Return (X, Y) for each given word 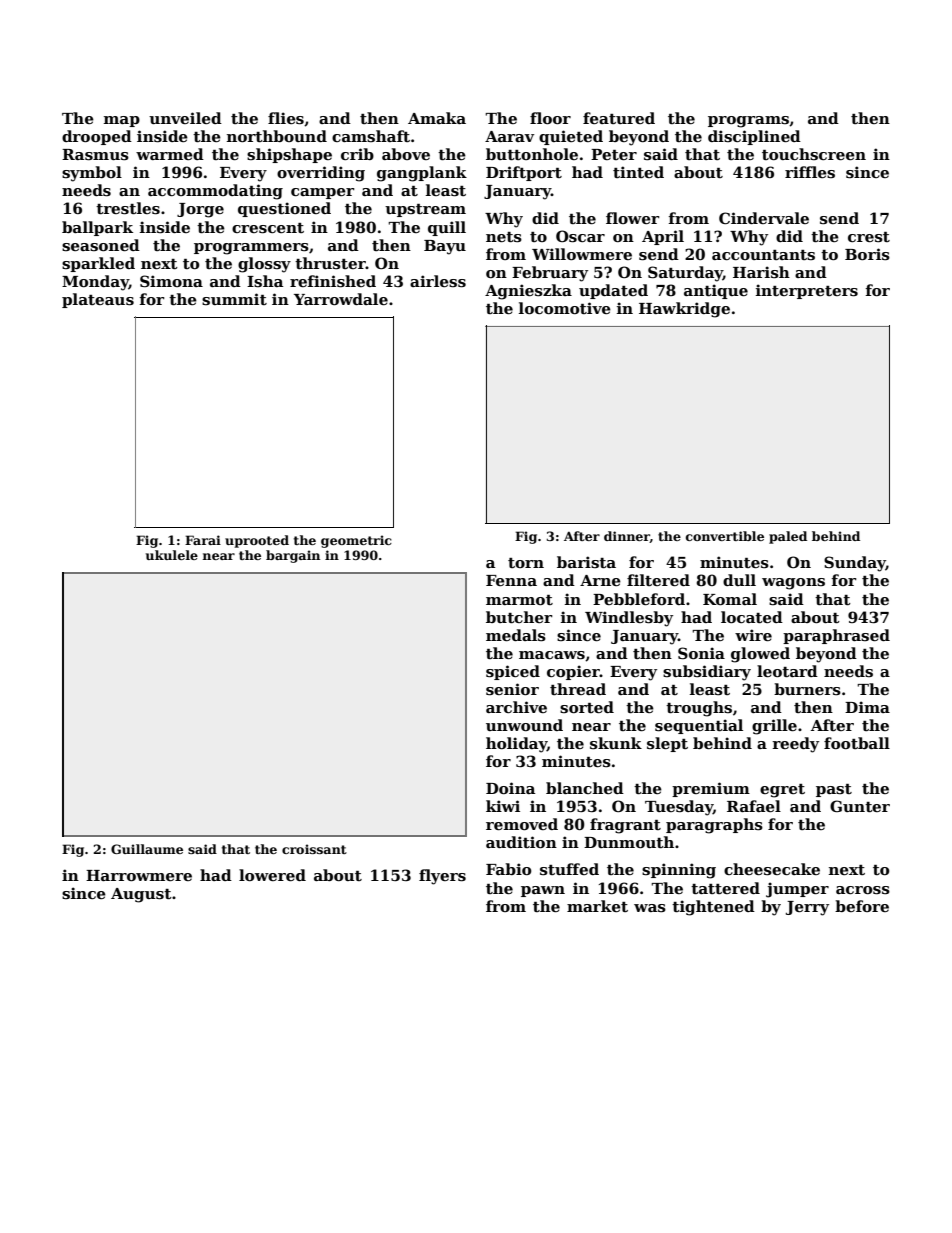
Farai (203, 540)
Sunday (855, 564)
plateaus (98, 300)
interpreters (807, 291)
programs (748, 122)
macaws (552, 655)
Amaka (437, 118)
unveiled (185, 118)
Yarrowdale (341, 299)
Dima (867, 707)
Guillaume (147, 849)
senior (512, 689)
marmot (519, 600)
